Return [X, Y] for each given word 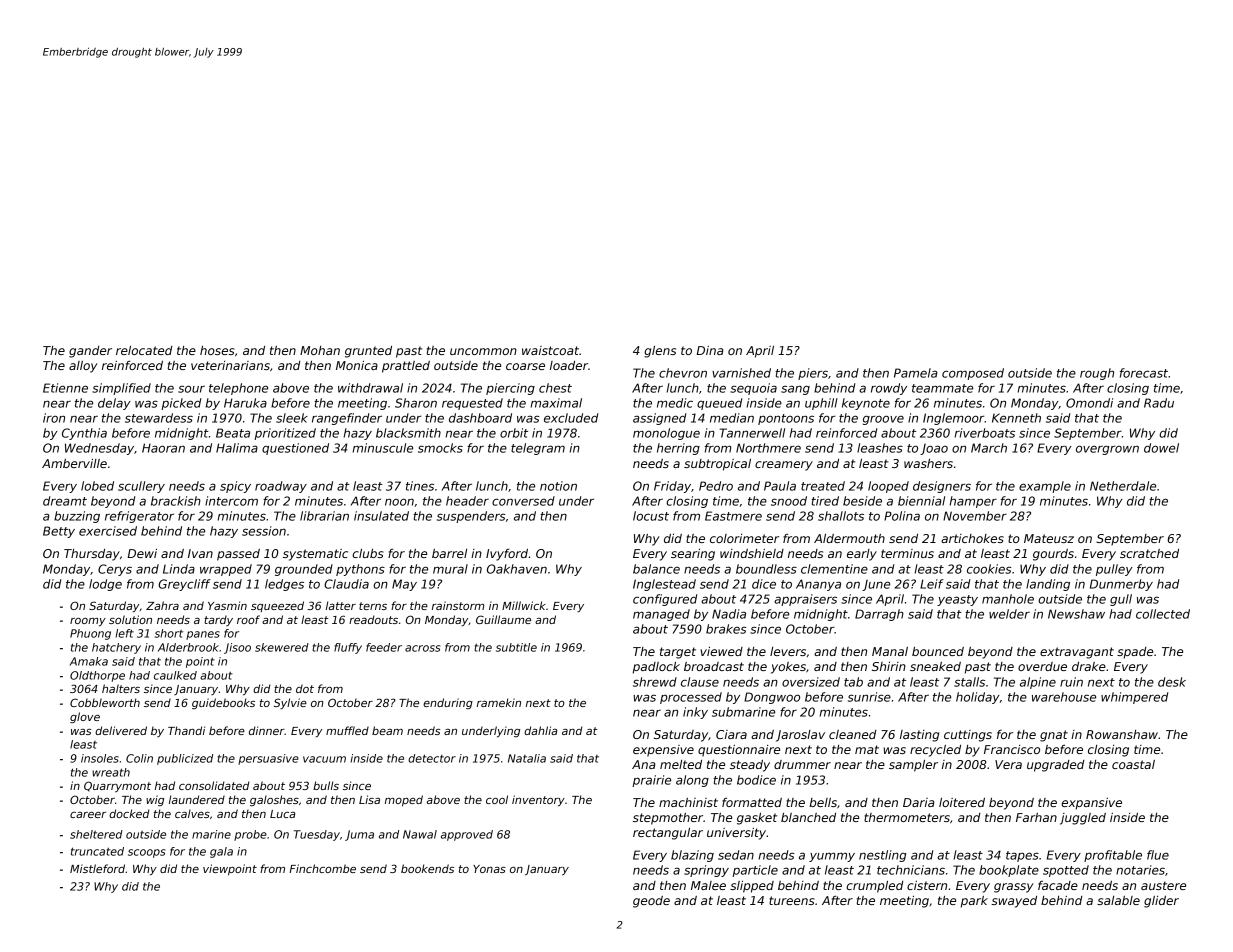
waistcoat [550, 350]
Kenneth [1016, 418]
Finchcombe [322, 868]
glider [1161, 902]
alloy [83, 367]
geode [651, 902]
